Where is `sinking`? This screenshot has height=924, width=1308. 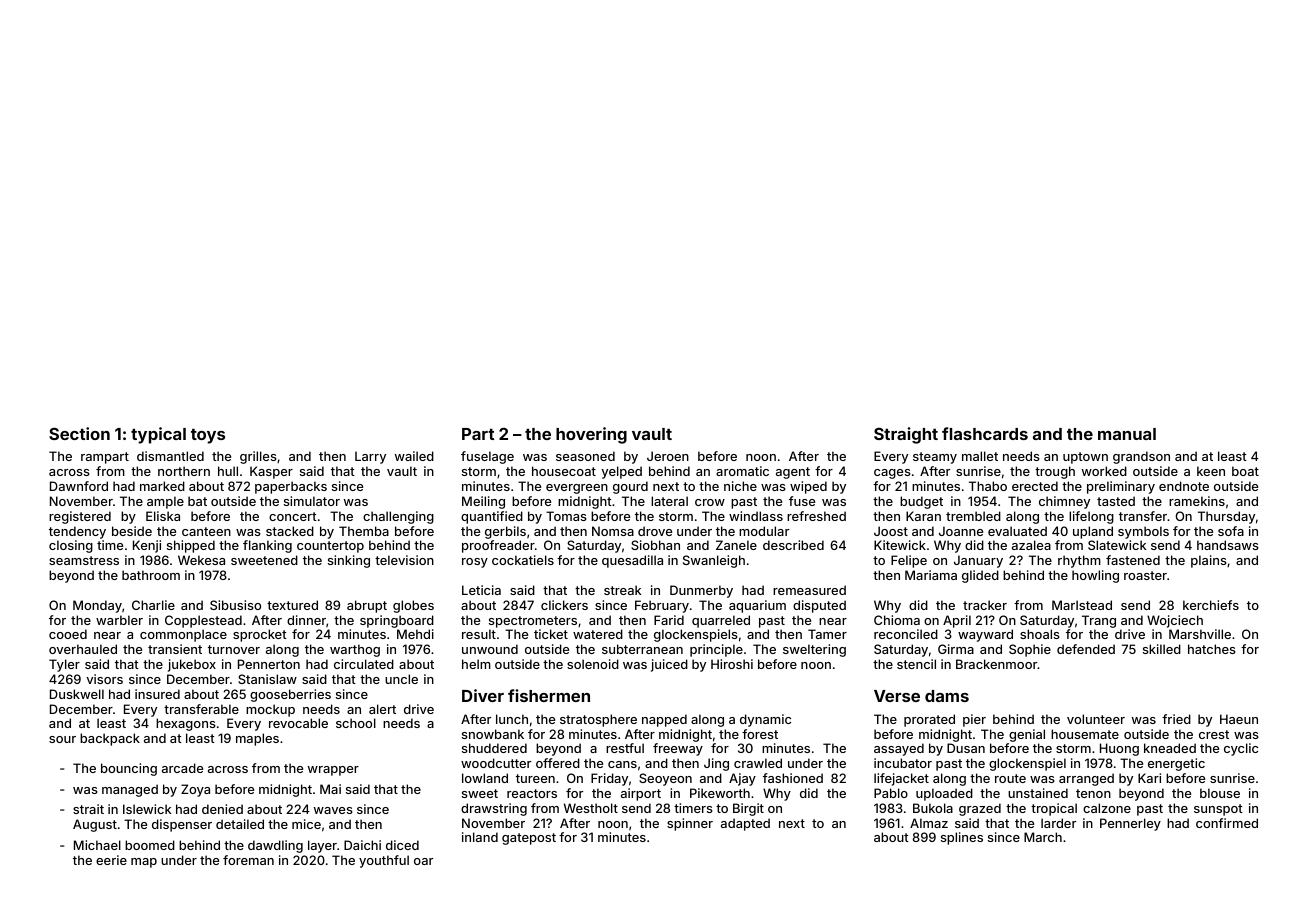
sinking is located at coordinates (349, 561).
